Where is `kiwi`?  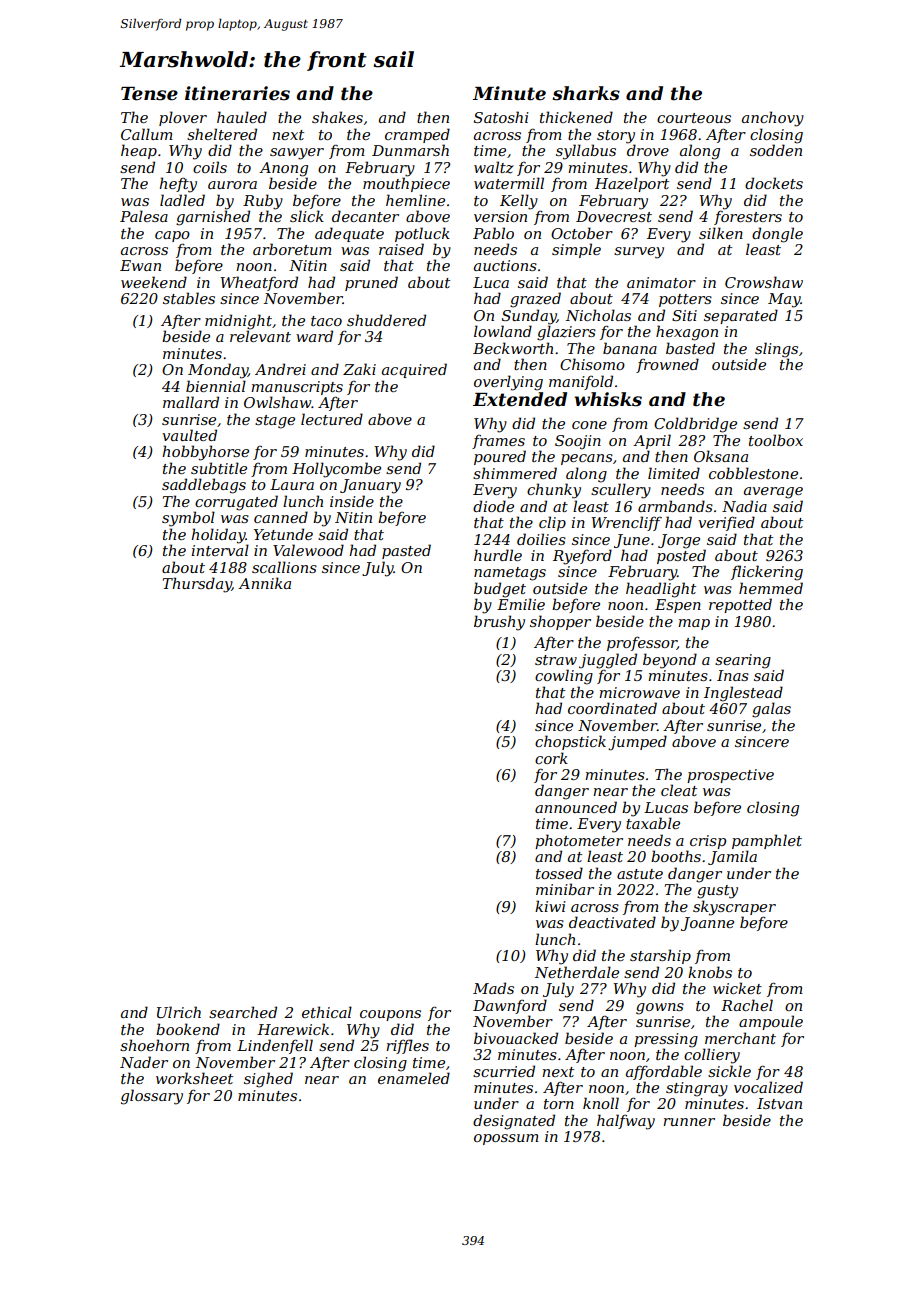
kiwi is located at coordinates (550, 906).
